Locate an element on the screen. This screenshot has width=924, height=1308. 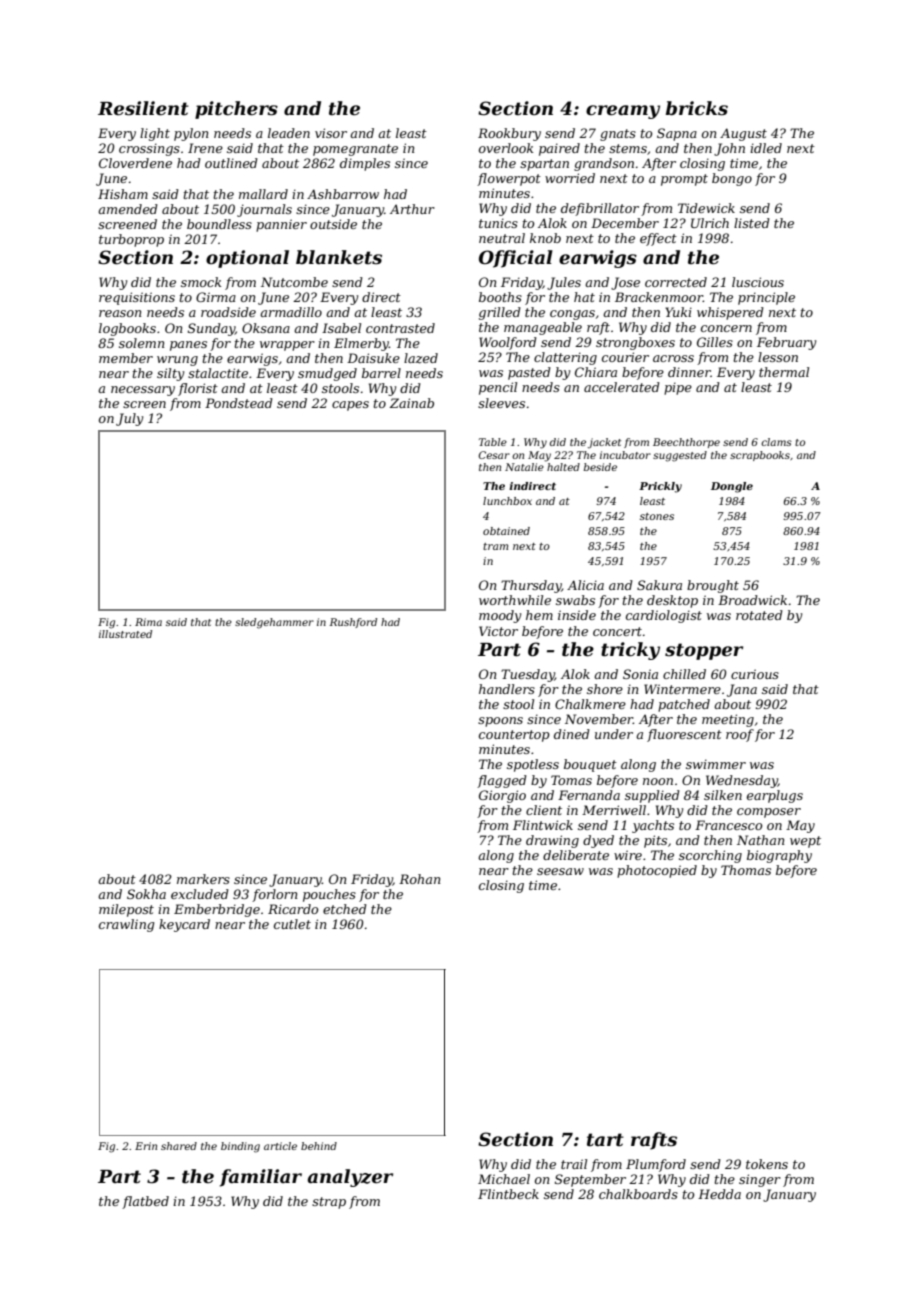
tunics is located at coordinates (498, 223).
